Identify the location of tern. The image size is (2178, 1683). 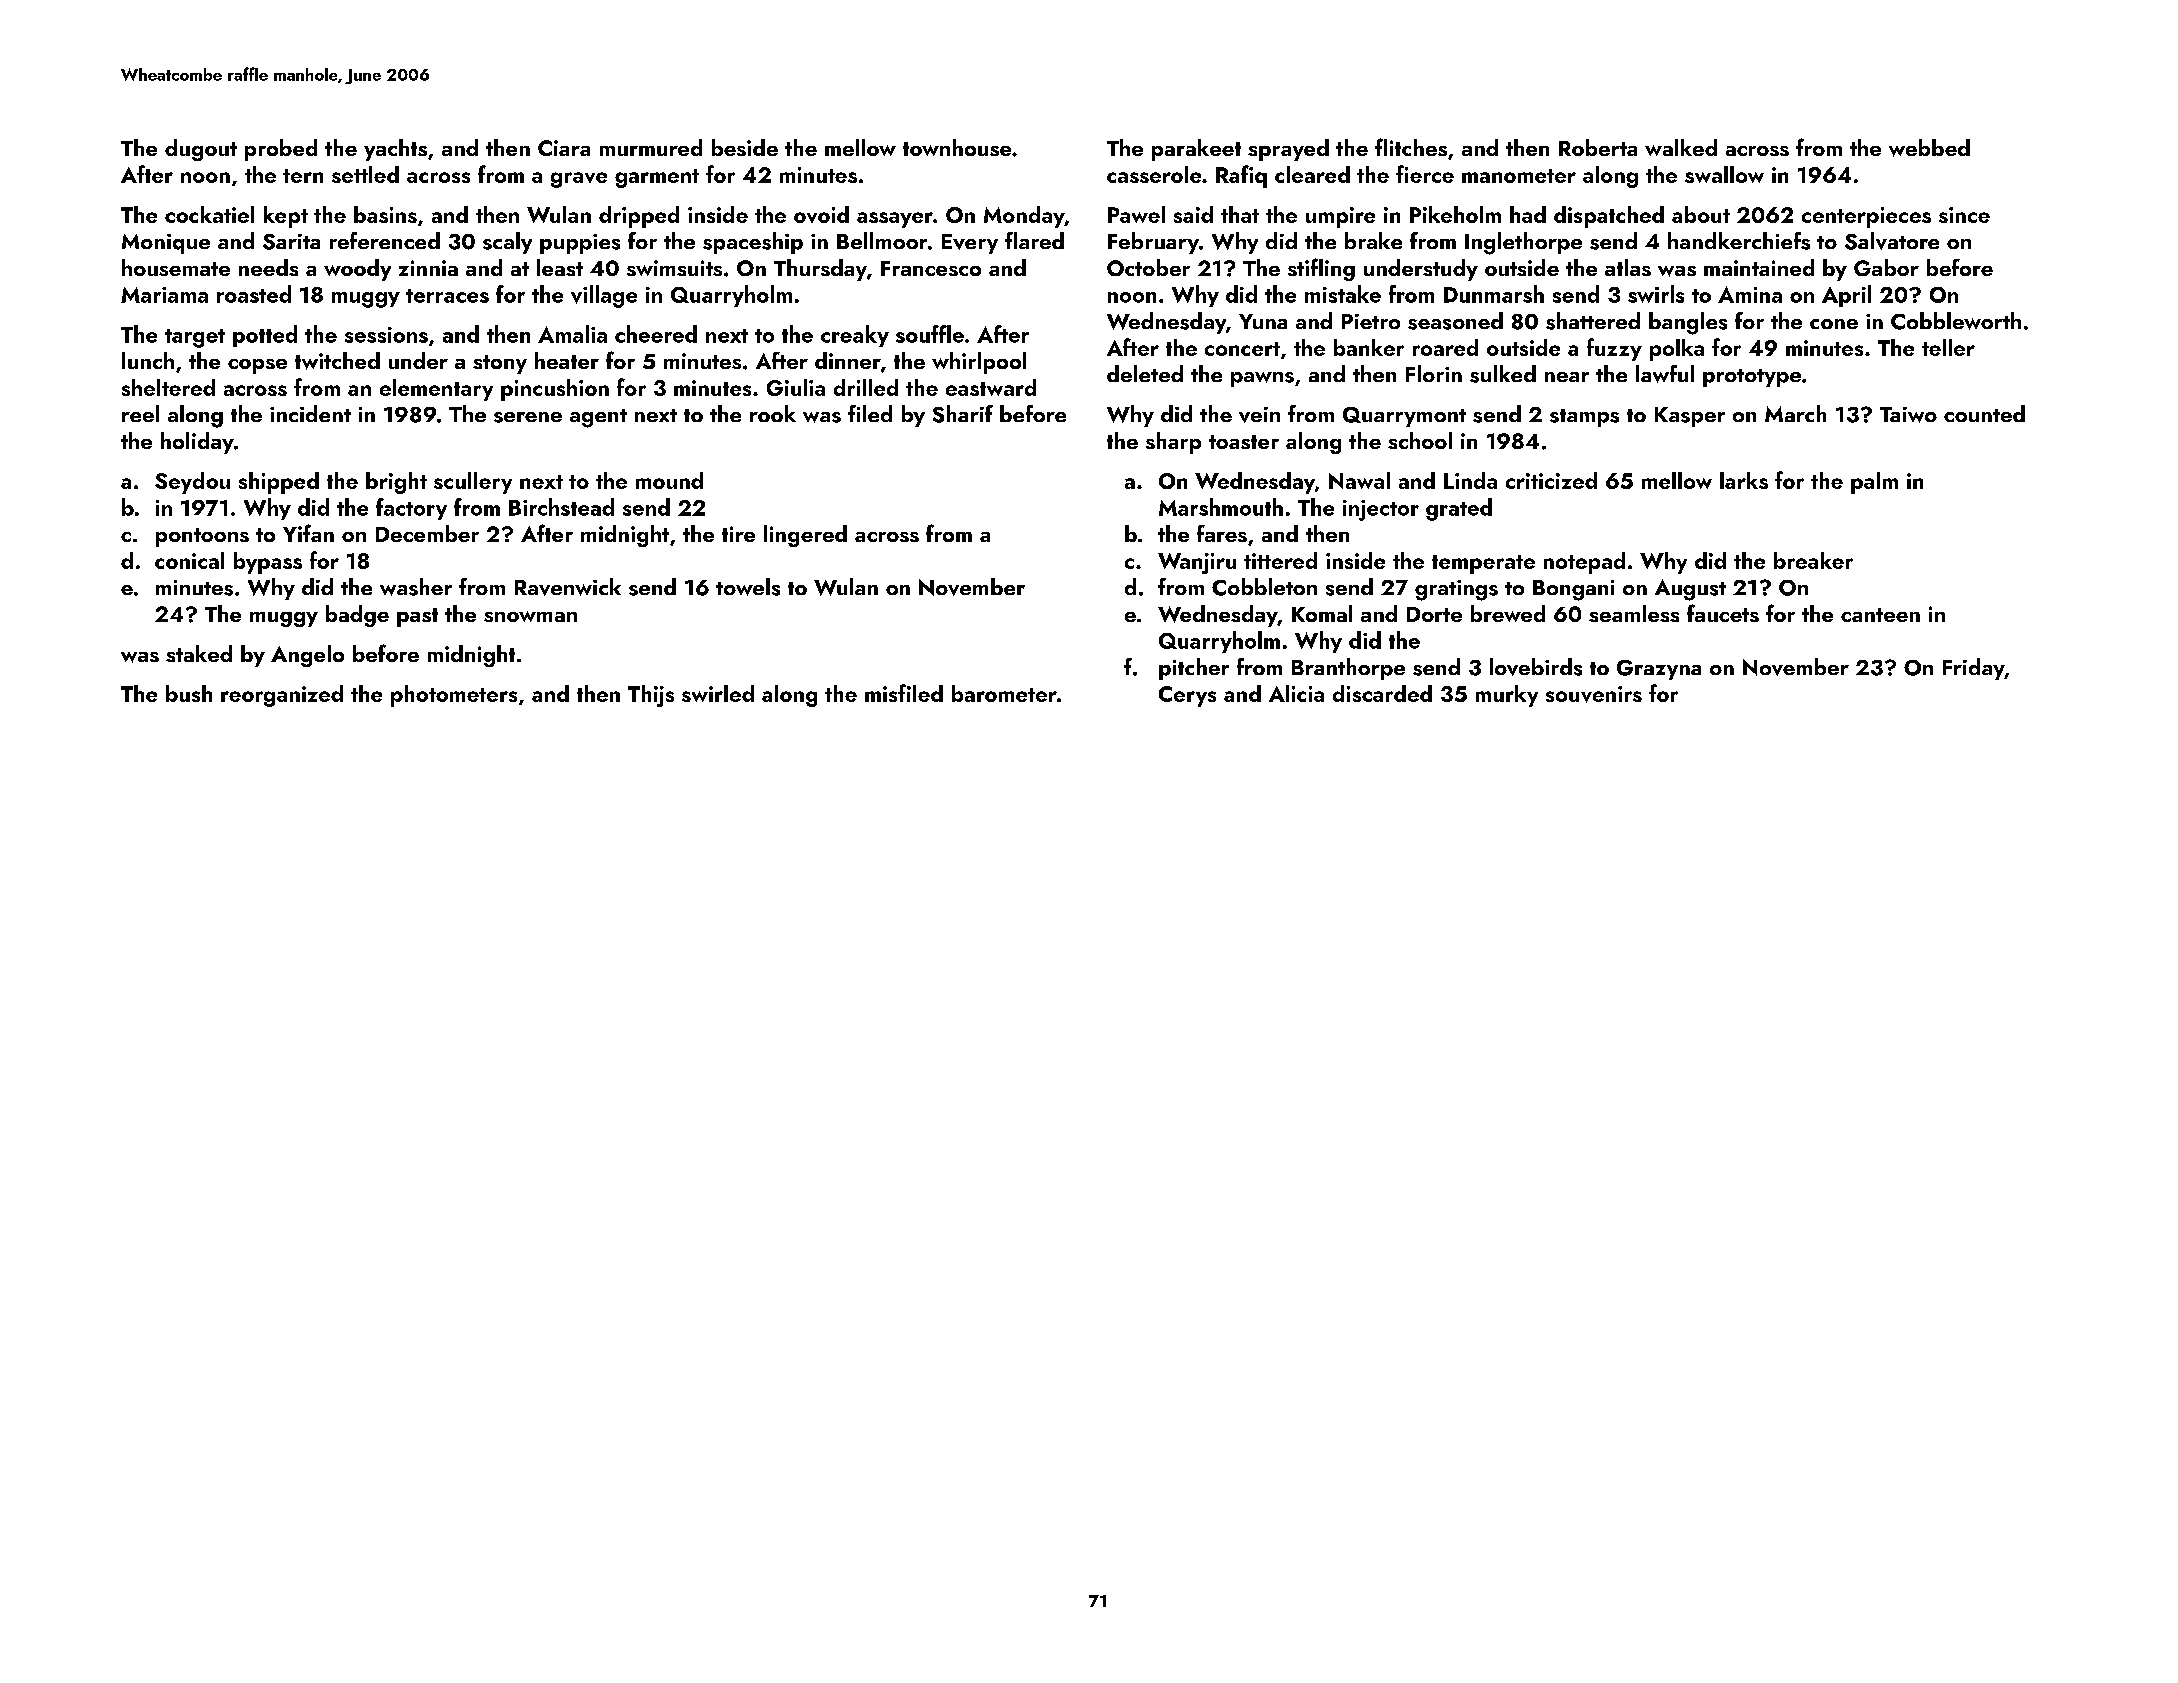
(303, 176).
